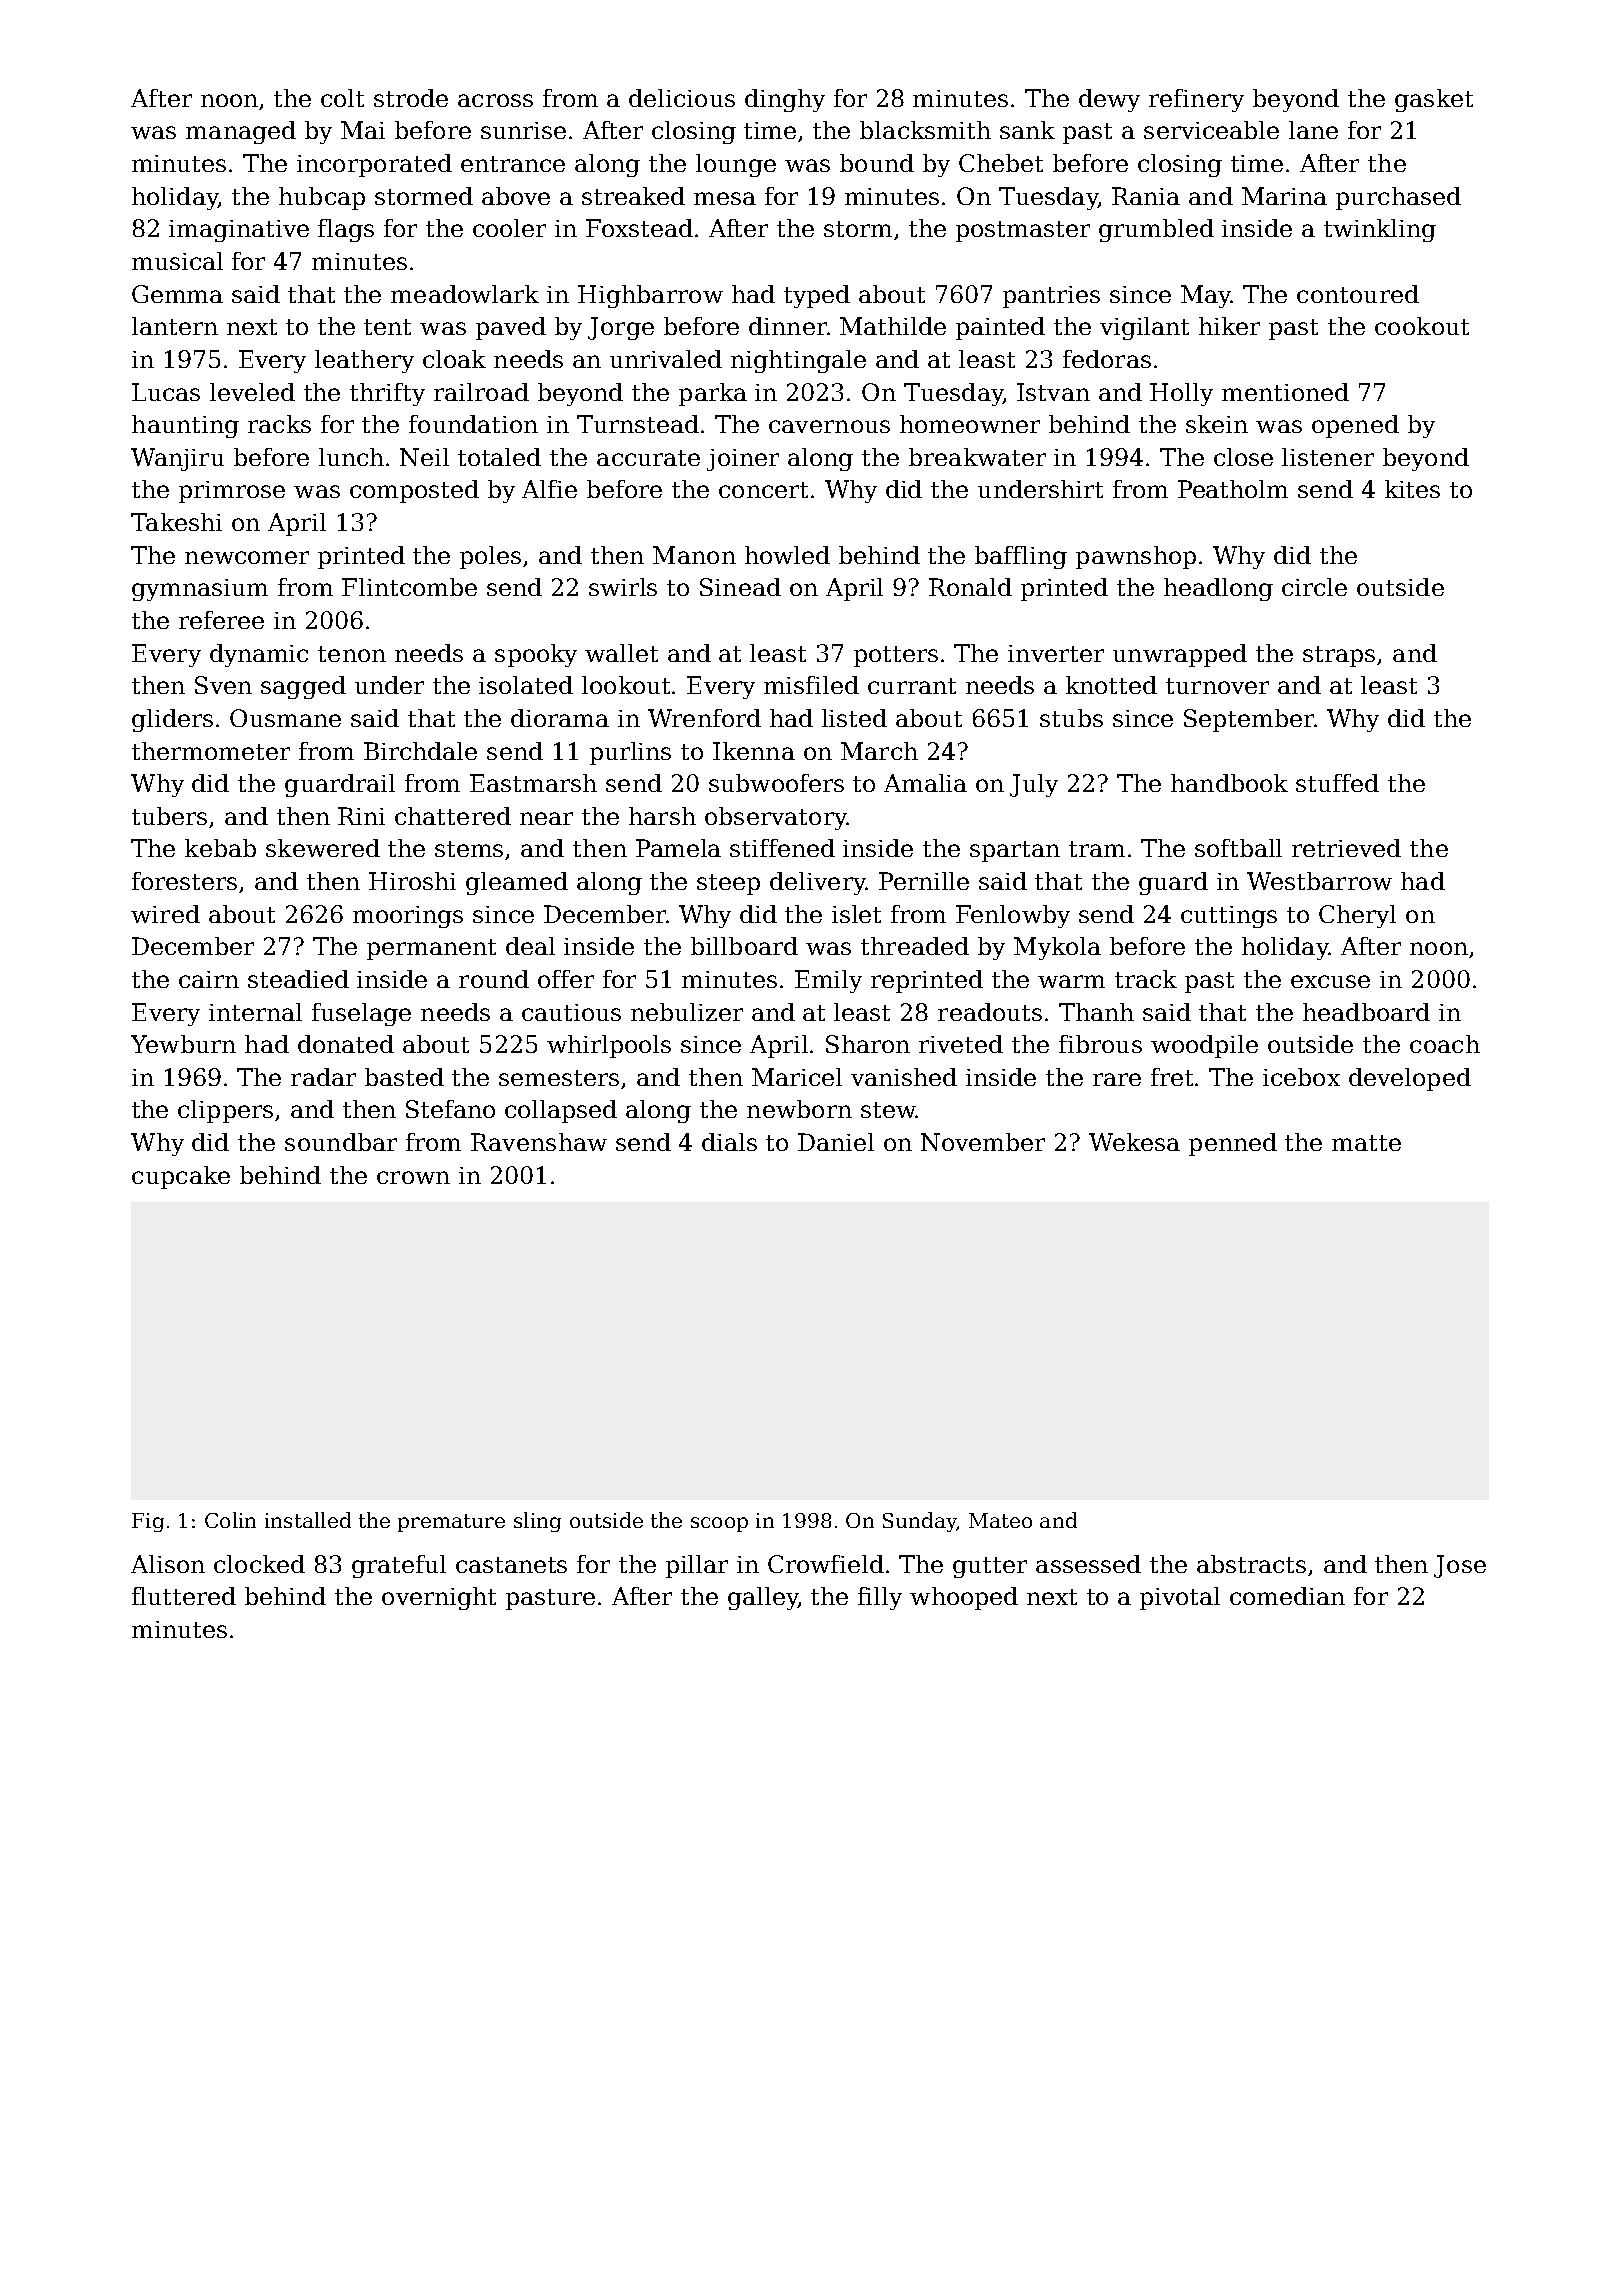 The width and height of the screenshot is (1620, 2292). I want to click on fluttered, so click(184, 1596).
